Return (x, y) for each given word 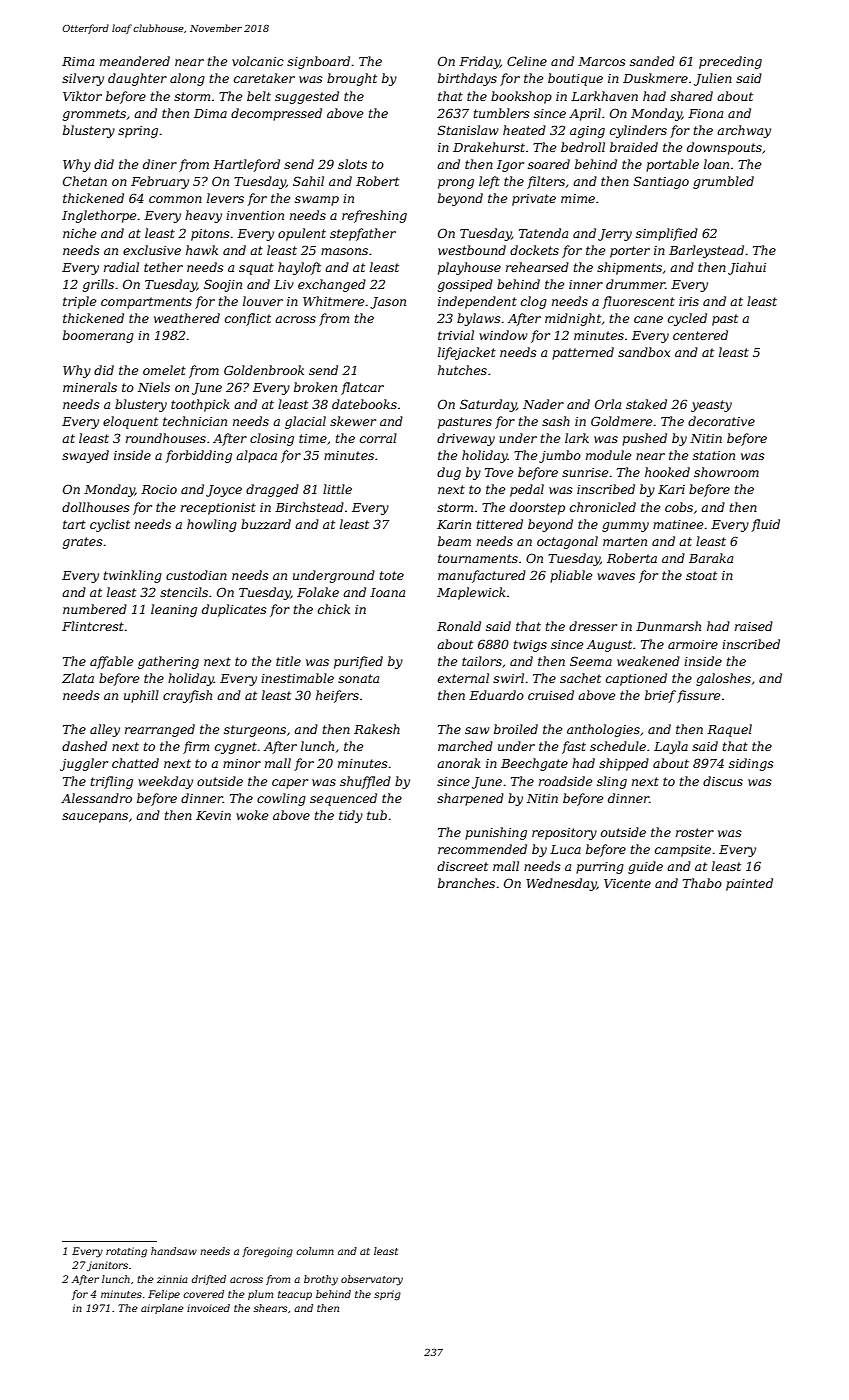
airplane (162, 1309)
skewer (353, 421)
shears (270, 1308)
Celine (527, 61)
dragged (272, 490)
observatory (372, 1280)
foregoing (267, 1252)
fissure (698, 696)
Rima (78, 61)
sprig (387, 1295)
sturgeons (255, 731)
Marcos (602, 61)
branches (466, 883)
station (714, 455)
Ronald (459, 626)
